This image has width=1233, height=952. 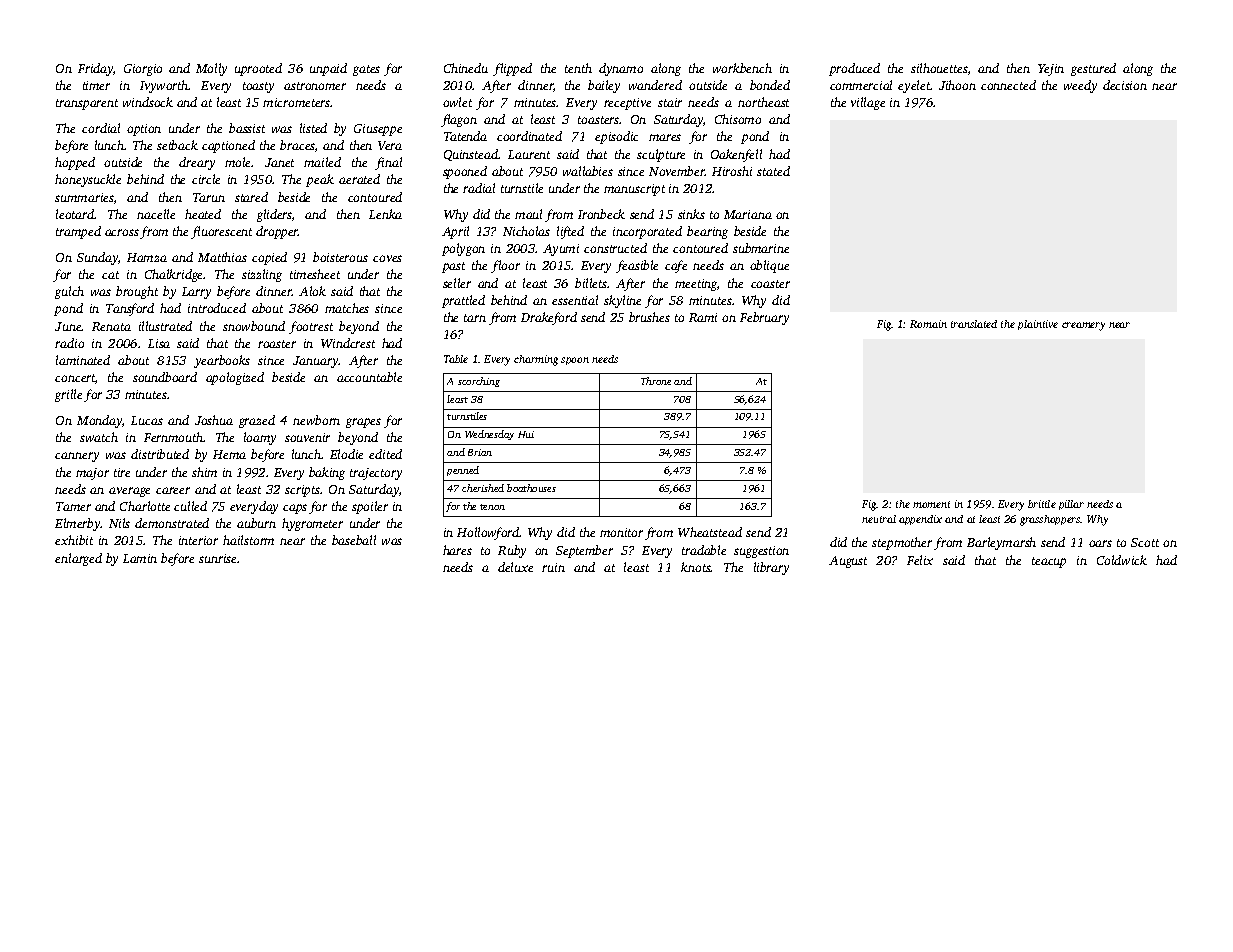 What do you see at coordinates (1100, 543) in the image?
I see `oars` at bounding box center [1100, 543].
